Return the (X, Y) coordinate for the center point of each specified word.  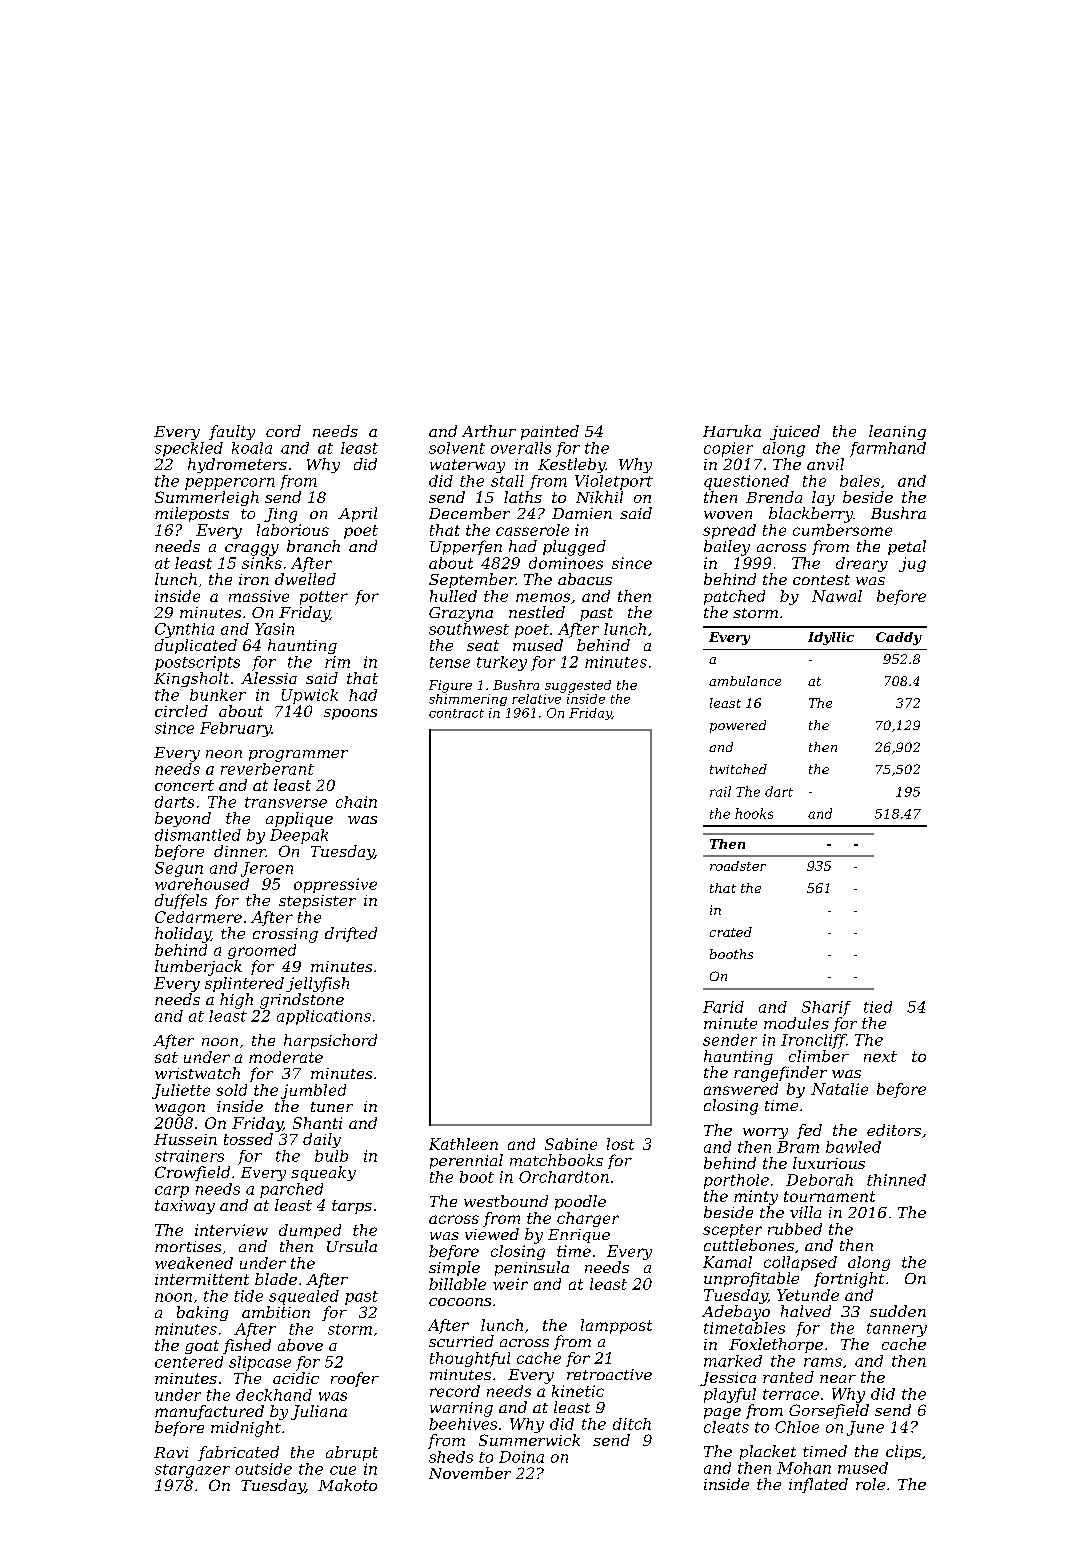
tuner (332, 1107)
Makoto (347, 1485)
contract (456, 713)
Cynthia (184, 630)
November (470, 1473)
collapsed (800, 1263)
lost (620, 1144)
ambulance (745, 681)
